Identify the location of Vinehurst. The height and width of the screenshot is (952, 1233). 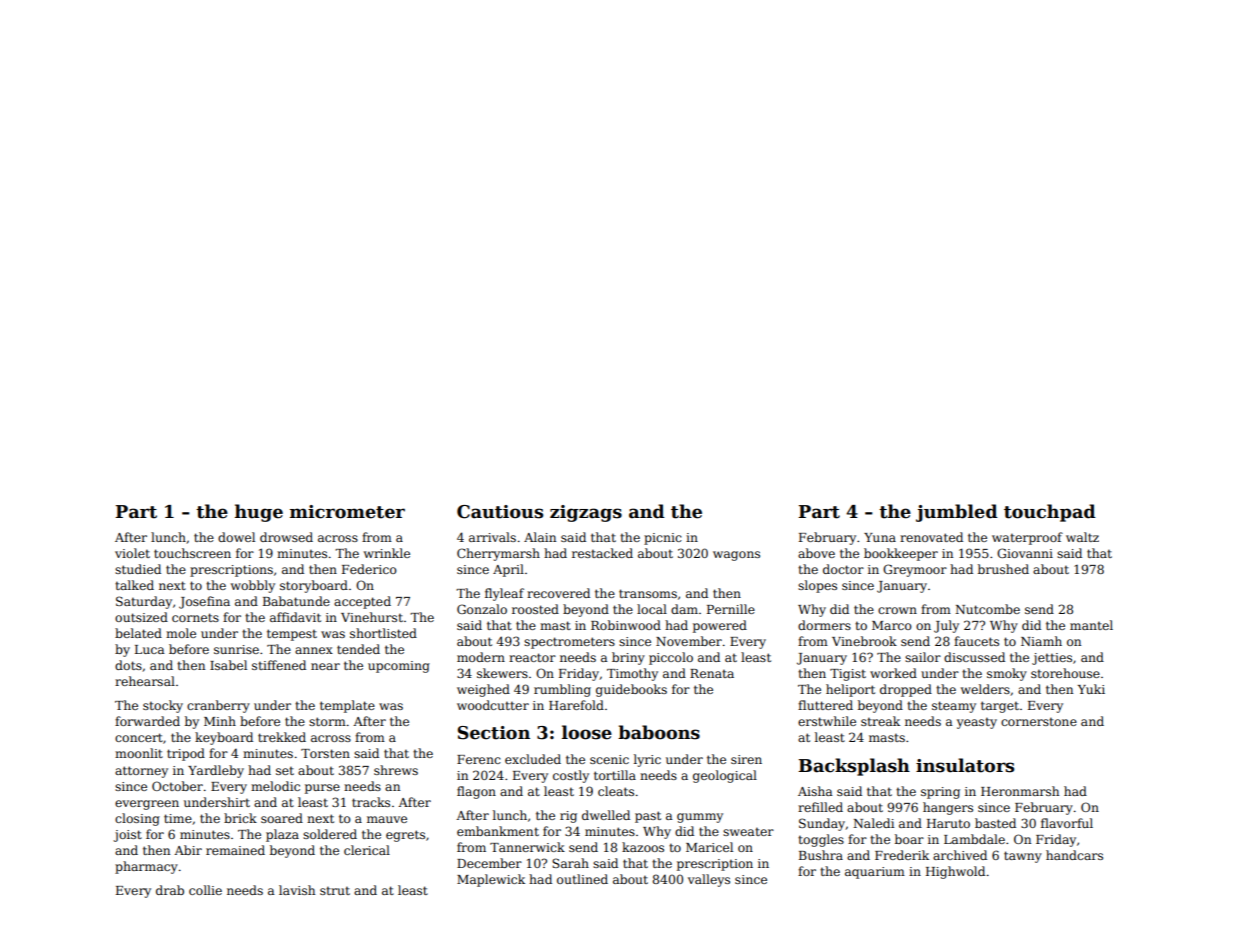
(372, 617).
